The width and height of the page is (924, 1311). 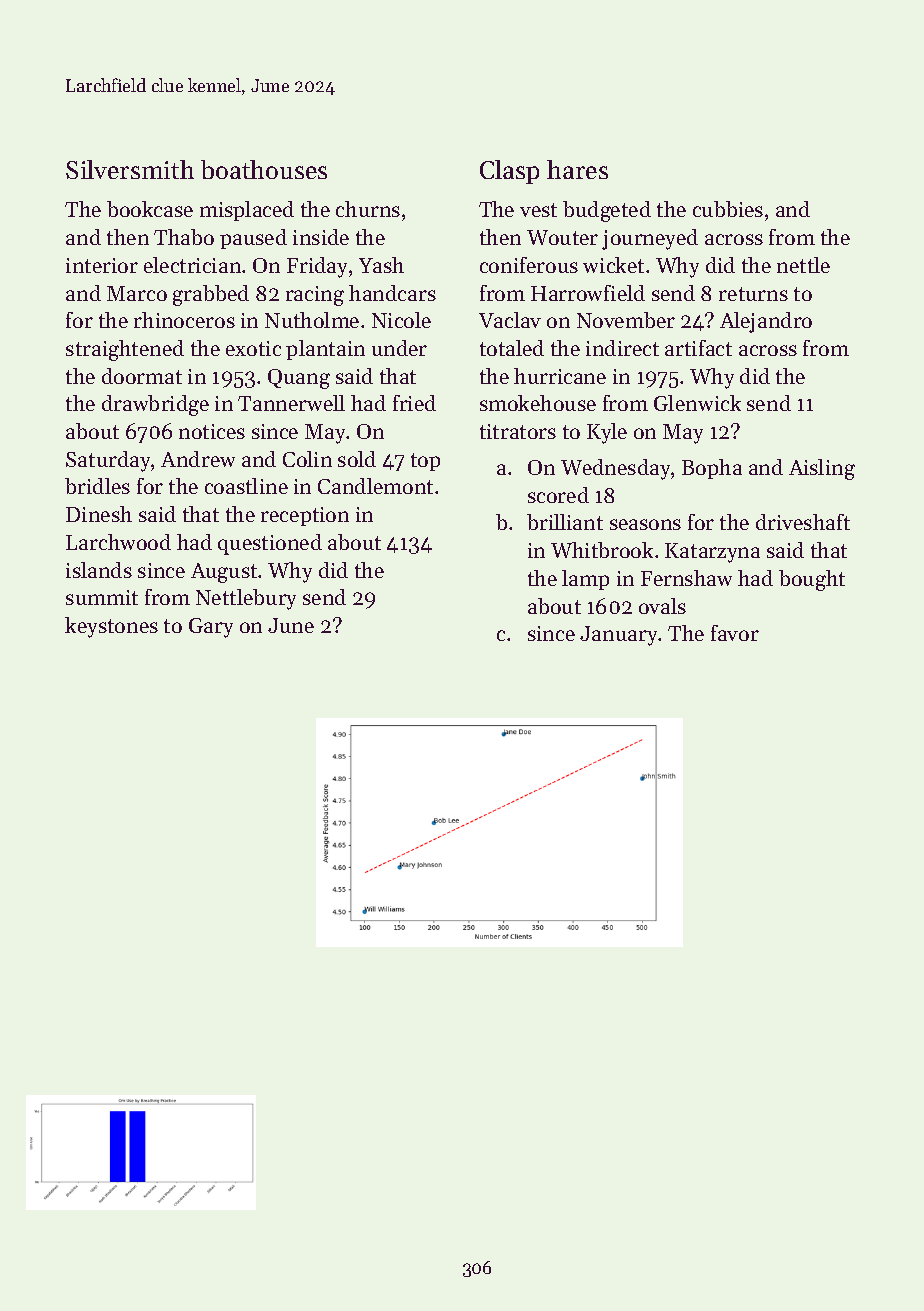 I want to click on Glenwick, so click(x=697, y=403).
